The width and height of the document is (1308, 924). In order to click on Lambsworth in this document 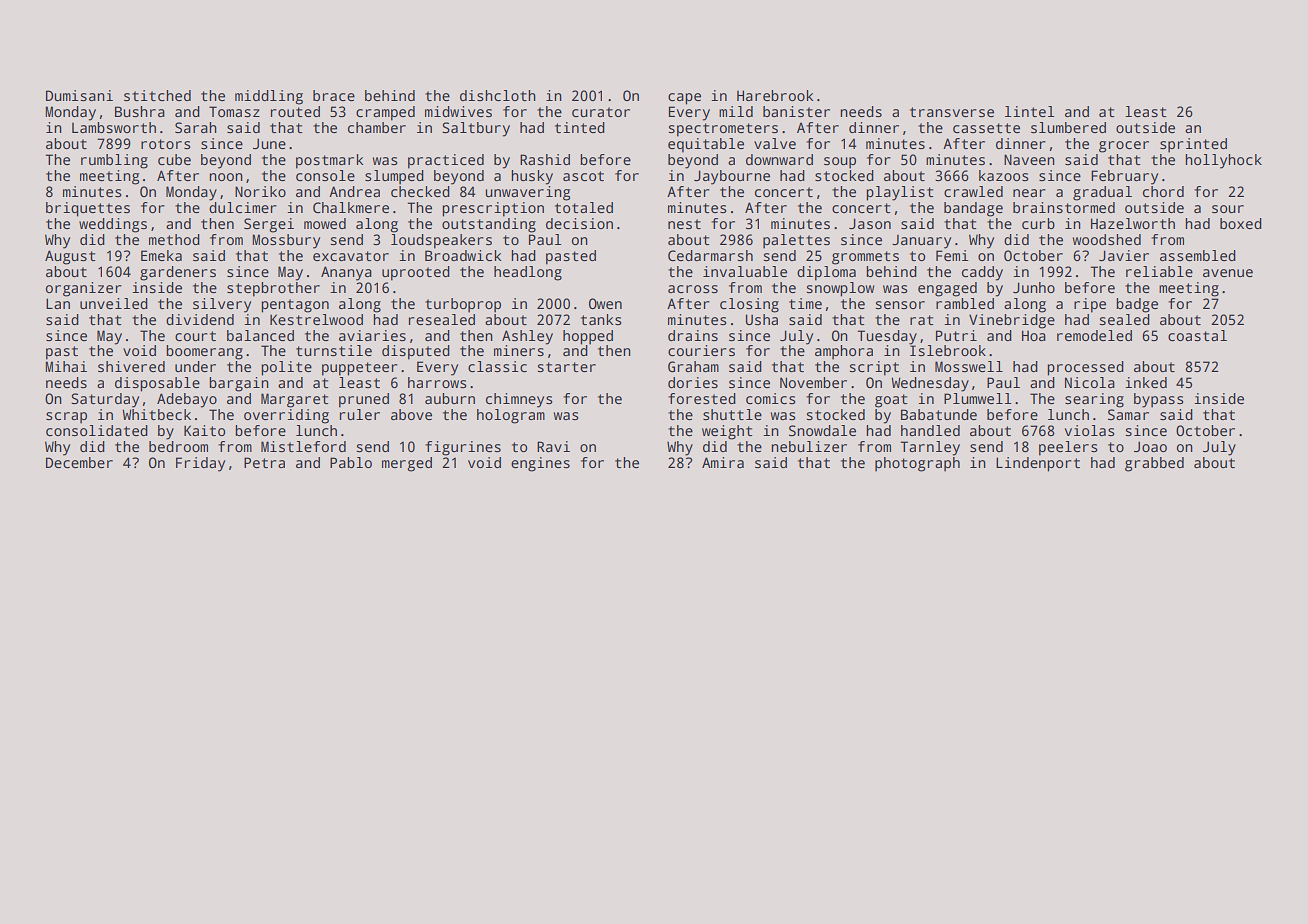, I will do `click(114, 127)`.
